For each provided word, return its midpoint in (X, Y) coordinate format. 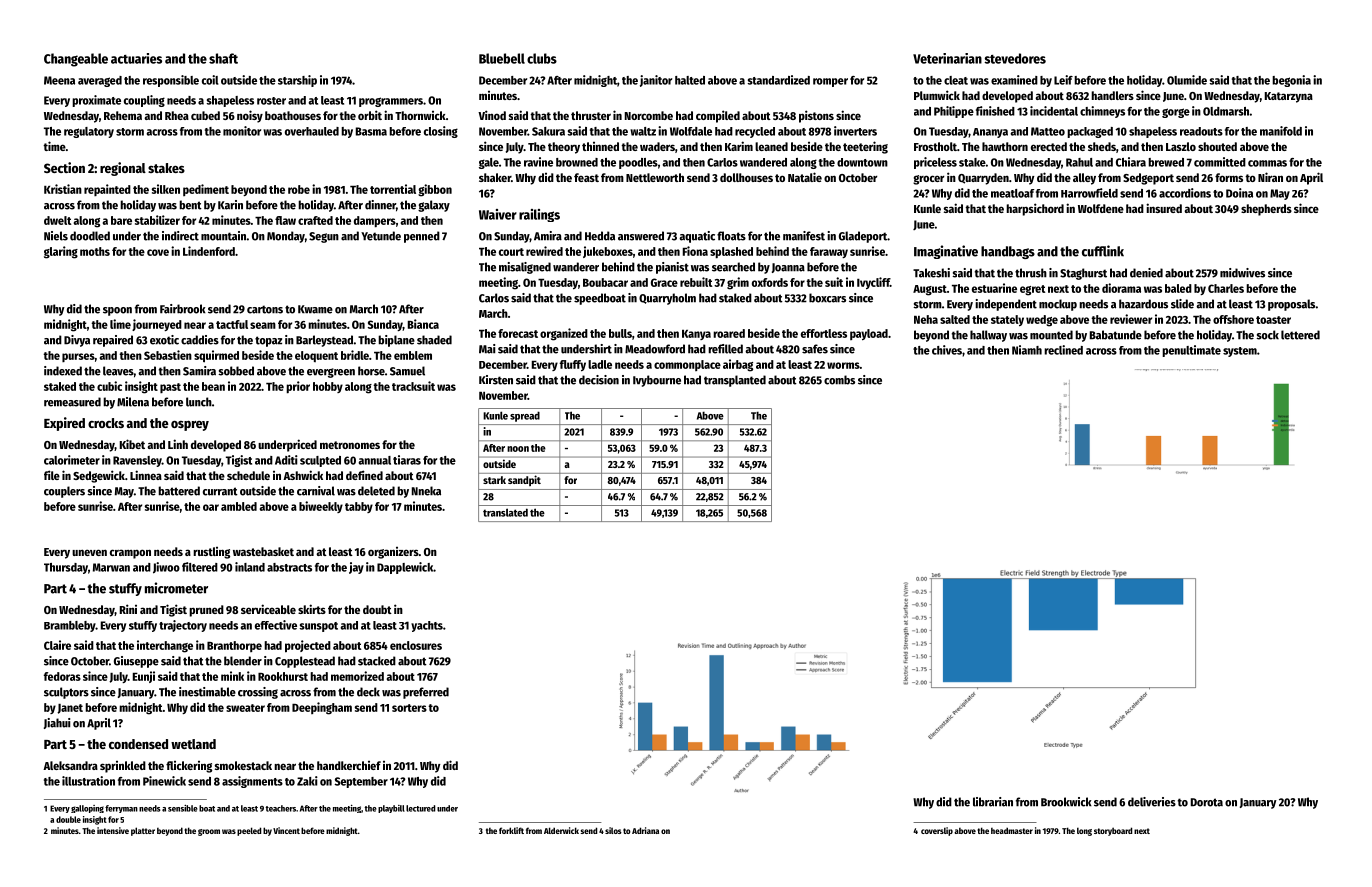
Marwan (111, 567)
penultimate (1191, 351)
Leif (1063, 80)
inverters (855, 131)
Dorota (1207, 802)
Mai (487, 349)
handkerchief (349, 765)
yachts (427, 626)
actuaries (136, 58)
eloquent (316, 356)
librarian (993, 802)
